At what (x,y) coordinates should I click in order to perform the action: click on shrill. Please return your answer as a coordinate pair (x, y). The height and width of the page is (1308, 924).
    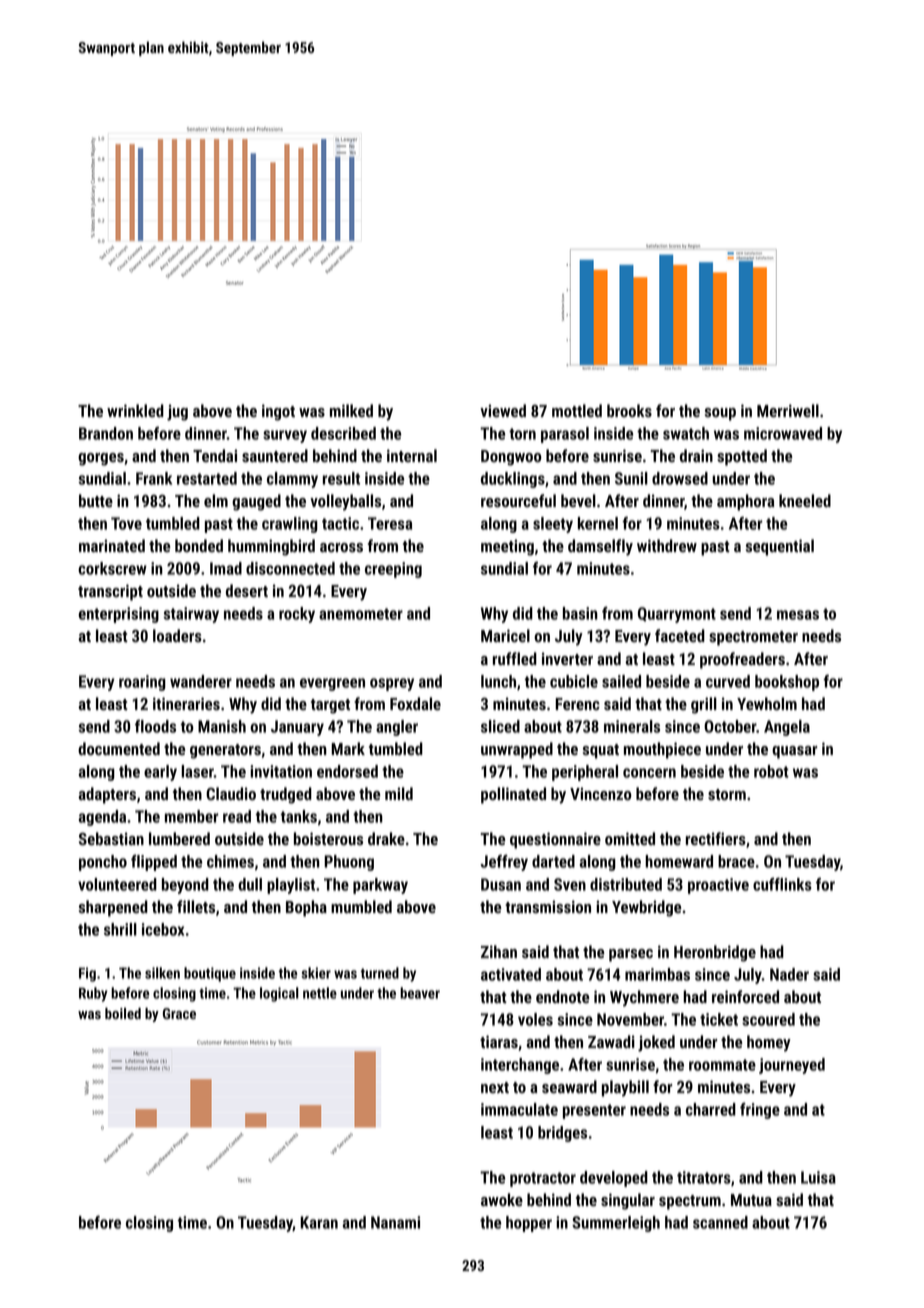
    Looking at the image, I should click on (120, 929).
